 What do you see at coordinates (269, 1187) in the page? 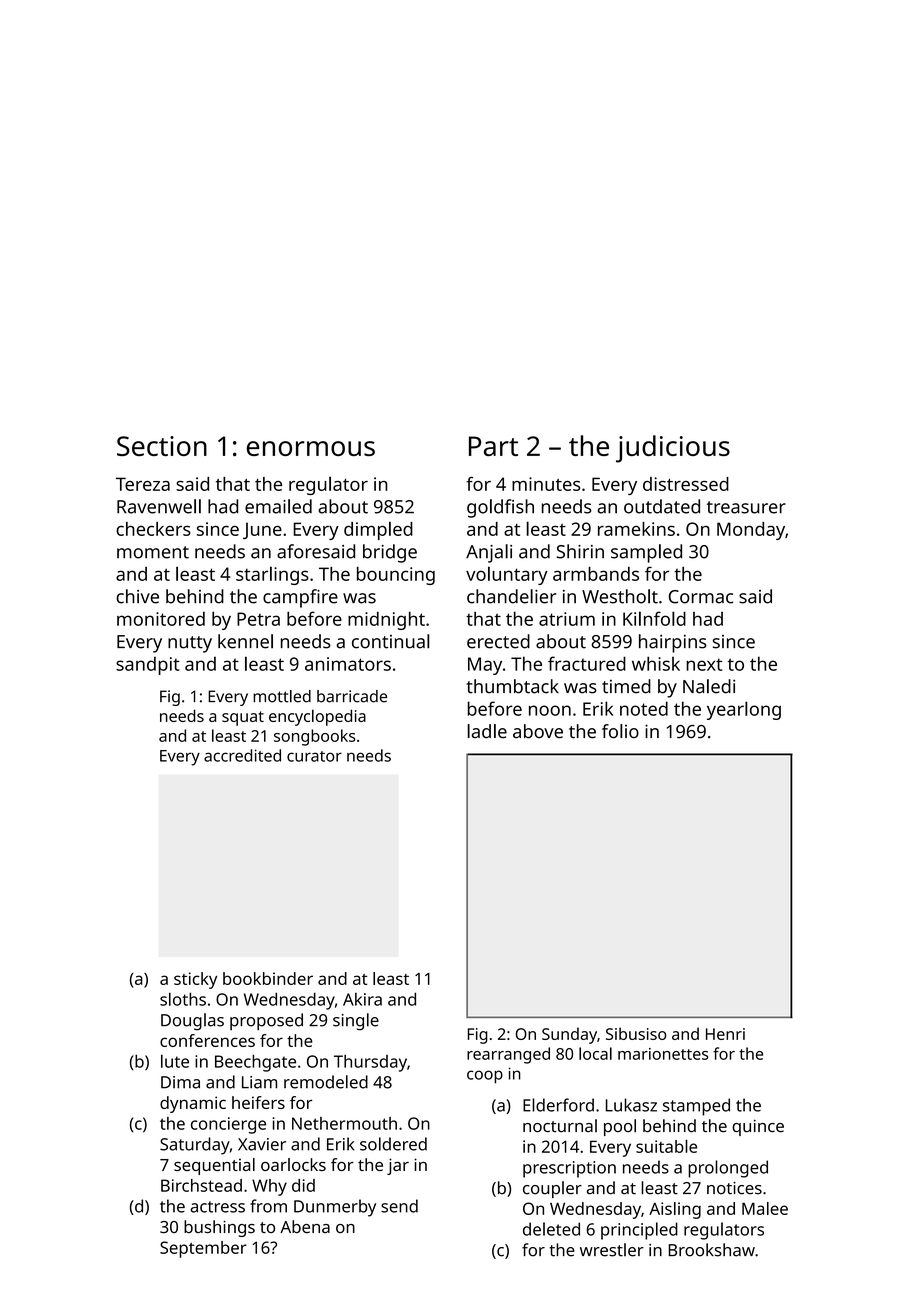
I see `Why` at bounding box center [269, 1187].
